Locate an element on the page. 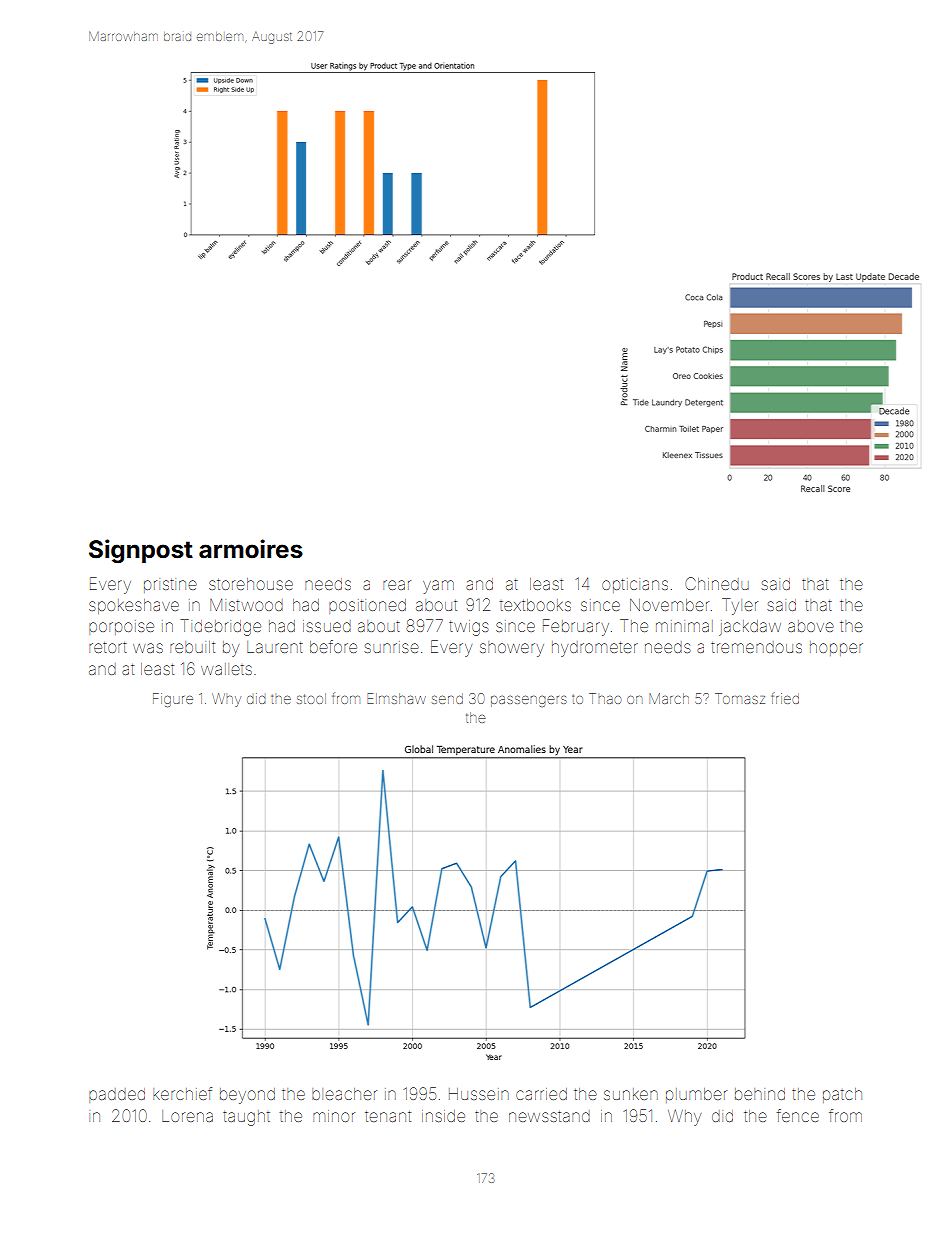 The width and height of the page is (952, 1233). opticians is located at coordinates (635, 586).
